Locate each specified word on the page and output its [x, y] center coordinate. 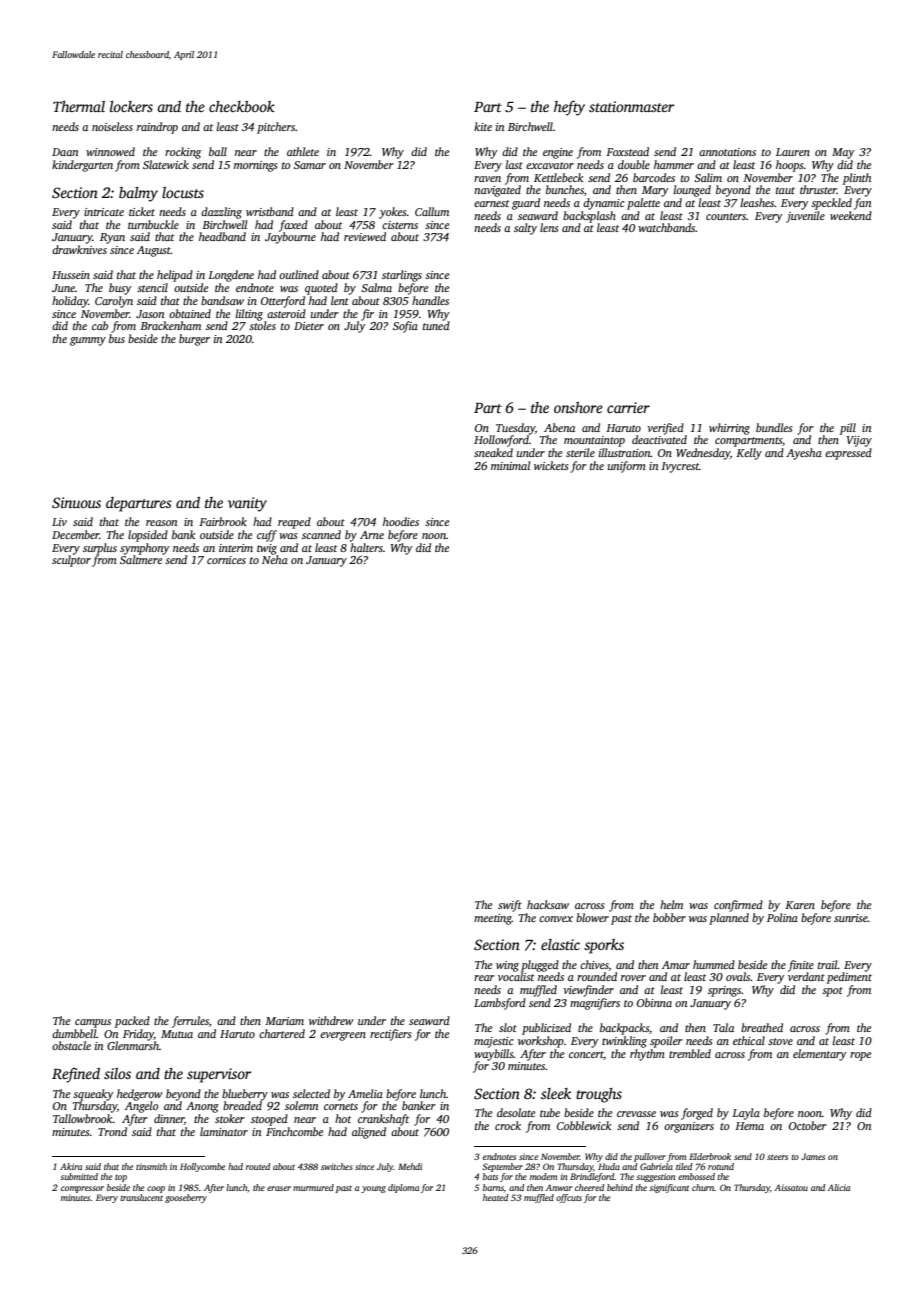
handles [430, 300]
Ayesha [804, 454]
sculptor [71, 561]
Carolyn [114, 302]
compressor [82, 1189]
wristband [270, 211]
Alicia [838, 1187]
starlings [402, 276]
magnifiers [595, 1004]
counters [726, 216]
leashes [757, 202]
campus [93, 1023]
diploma [403, 1188]
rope [860, 1056]
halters [366, 547]
